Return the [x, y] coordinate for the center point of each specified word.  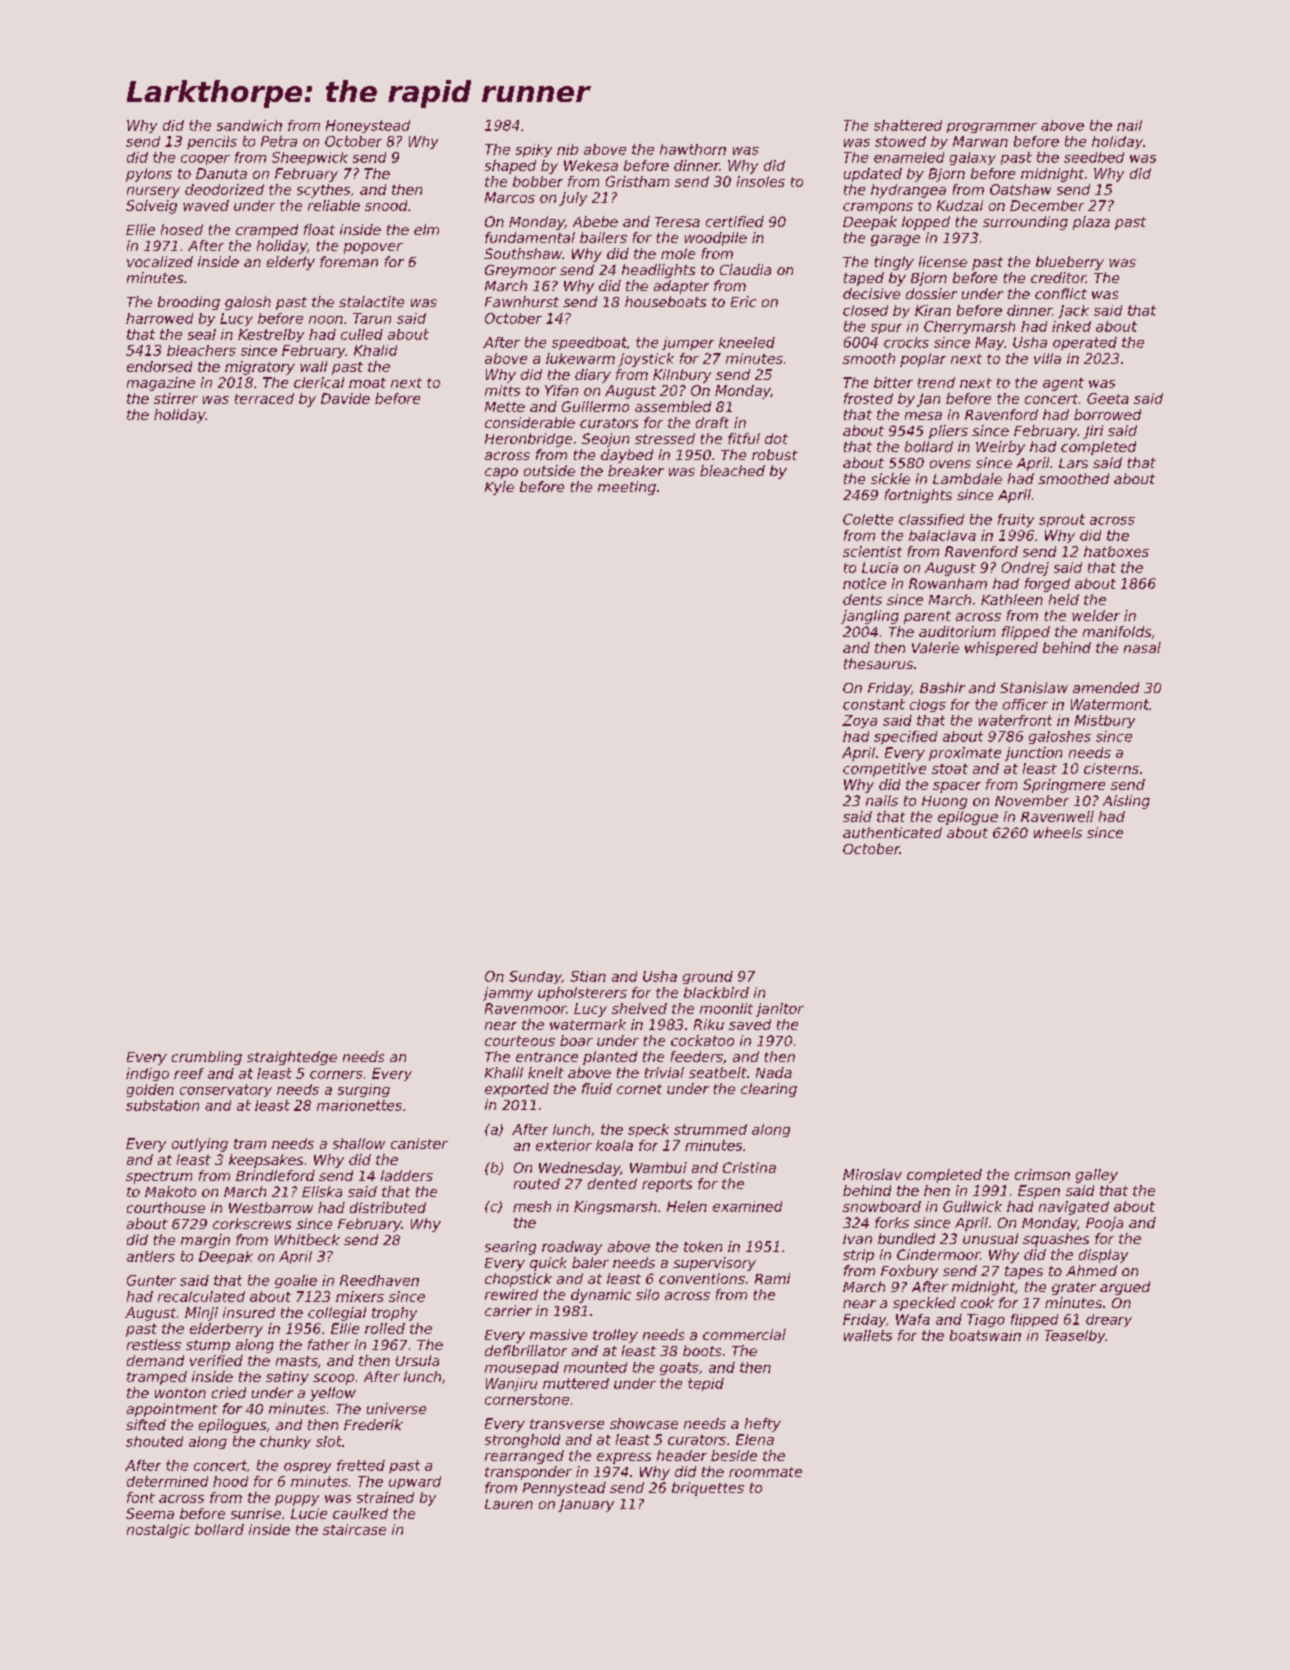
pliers [948, 432]
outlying [200, 1145]
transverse [567, 1424]
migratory [260, 368]
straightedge [292, 1058]
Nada [774, 1072]
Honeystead [368, 126]
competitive [884, 770]
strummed [710, 1129]
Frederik [373, 1424]
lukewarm [580, 358]
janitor [780, 1010]
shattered [908, 125]
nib [567, 149]
